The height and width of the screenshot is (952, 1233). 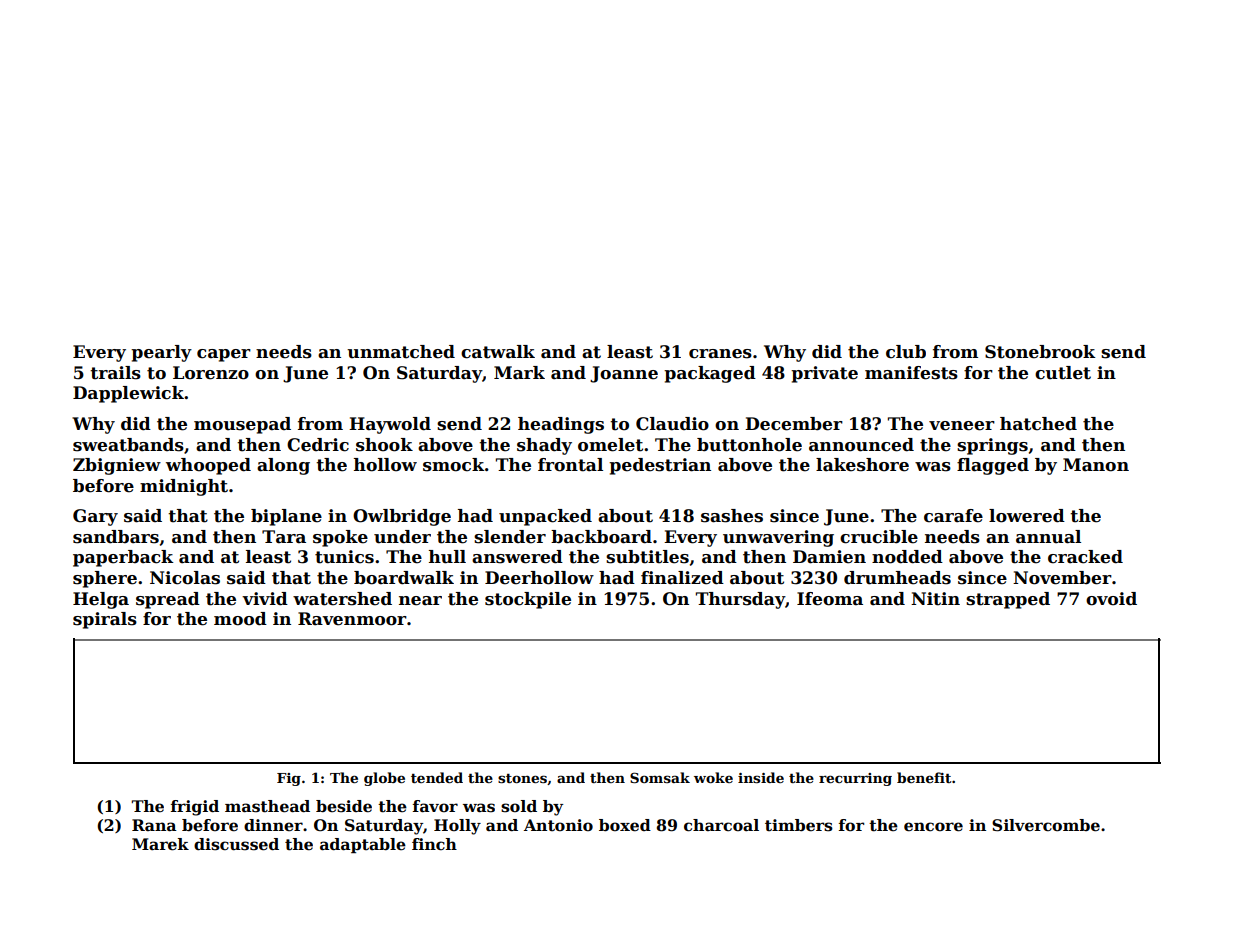 What do you see at coordinates (116, 537) in the screenshot?
I see `sandbars` at bounding box center [116, 537].
